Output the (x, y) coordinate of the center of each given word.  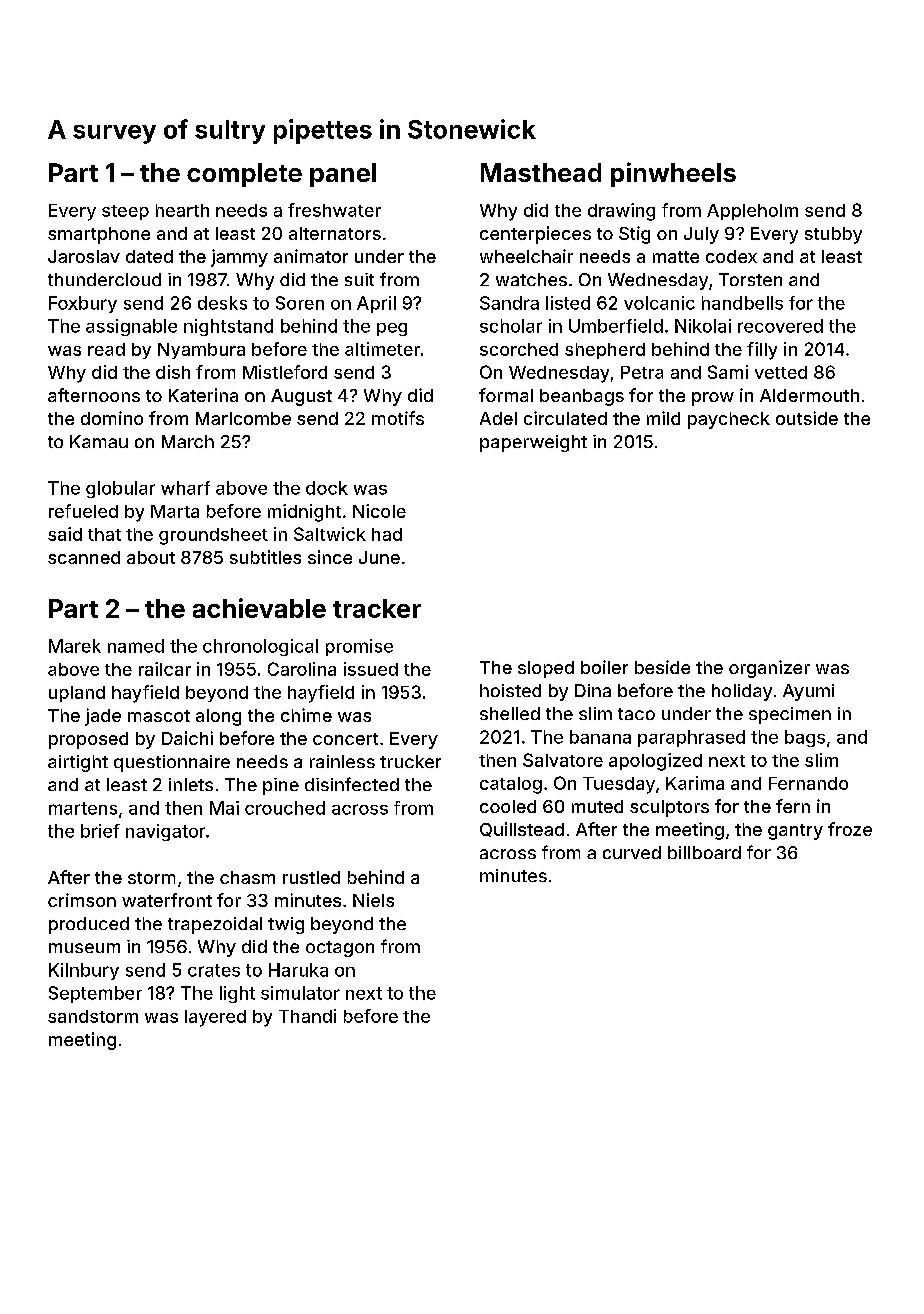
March (188, 441)
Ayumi (808, 692)
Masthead (541, 172)
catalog (511, 785)
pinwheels (673, 174)
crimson (82, 900)
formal (506, 395)
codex (731, 256)
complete (244, 175)
